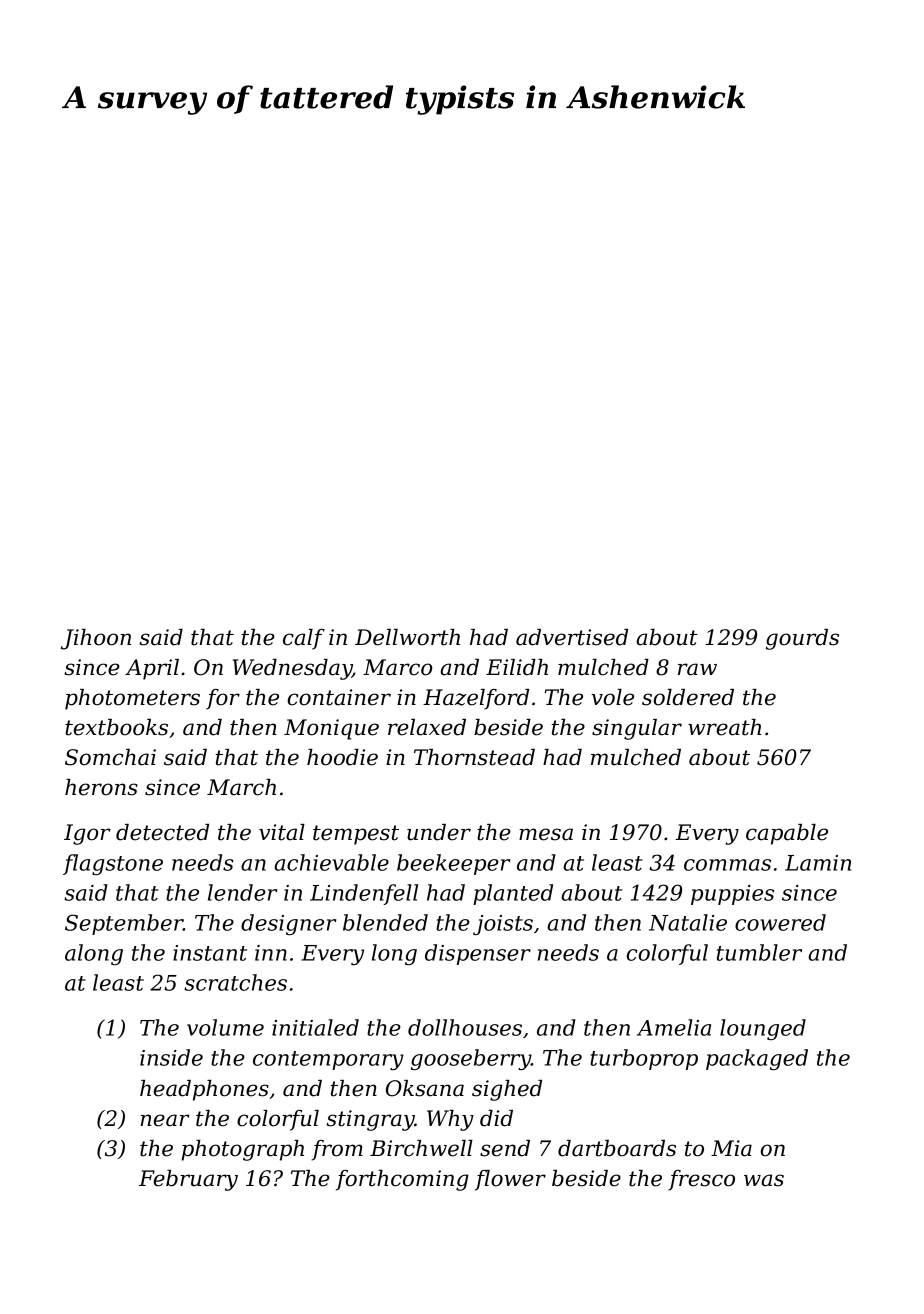 The width and height of the screenshot is (924, 1314). I want to click on September, so click(124, 924).
